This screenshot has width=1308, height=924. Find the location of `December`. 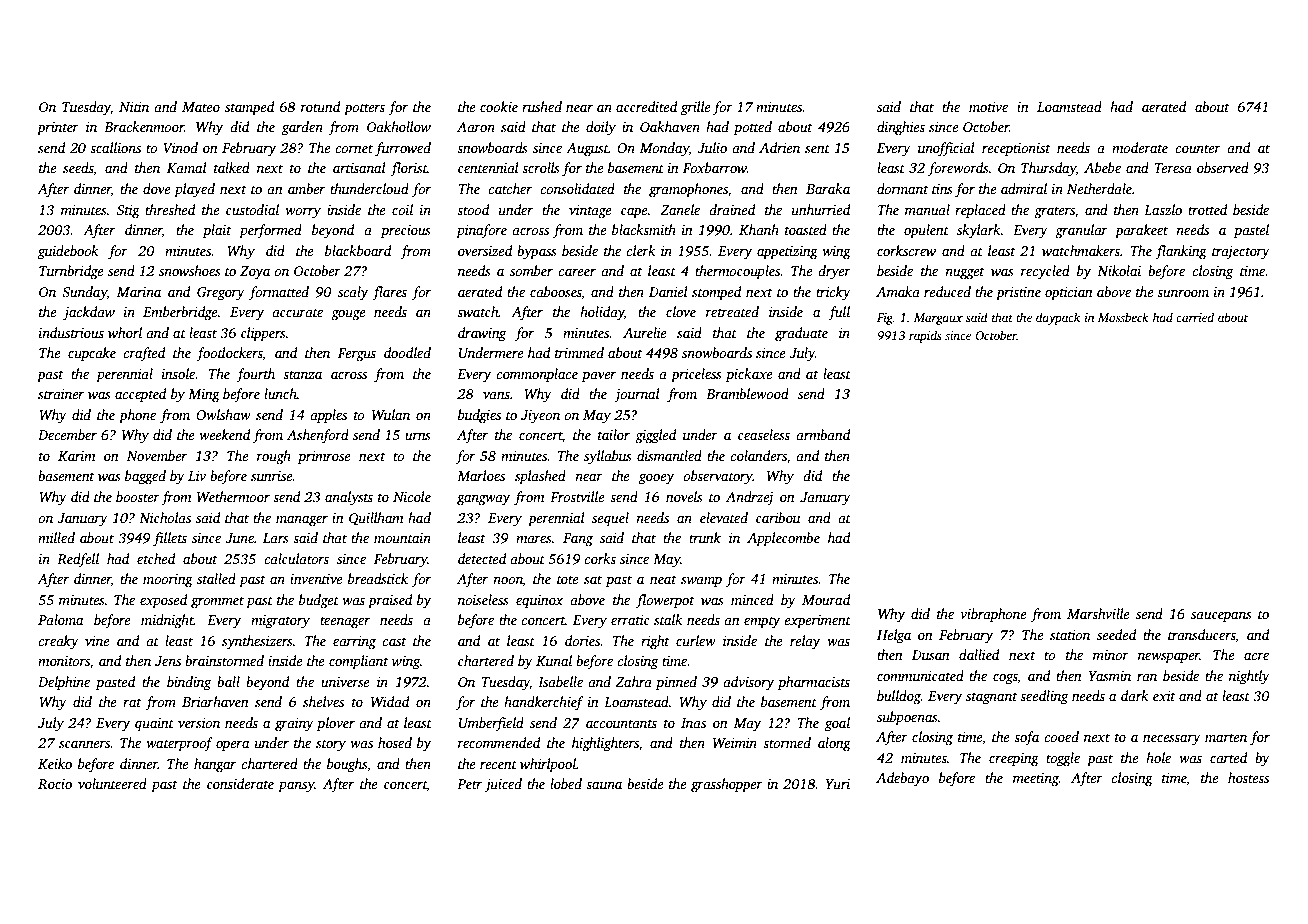

December is located at coordinates (67, 434).
